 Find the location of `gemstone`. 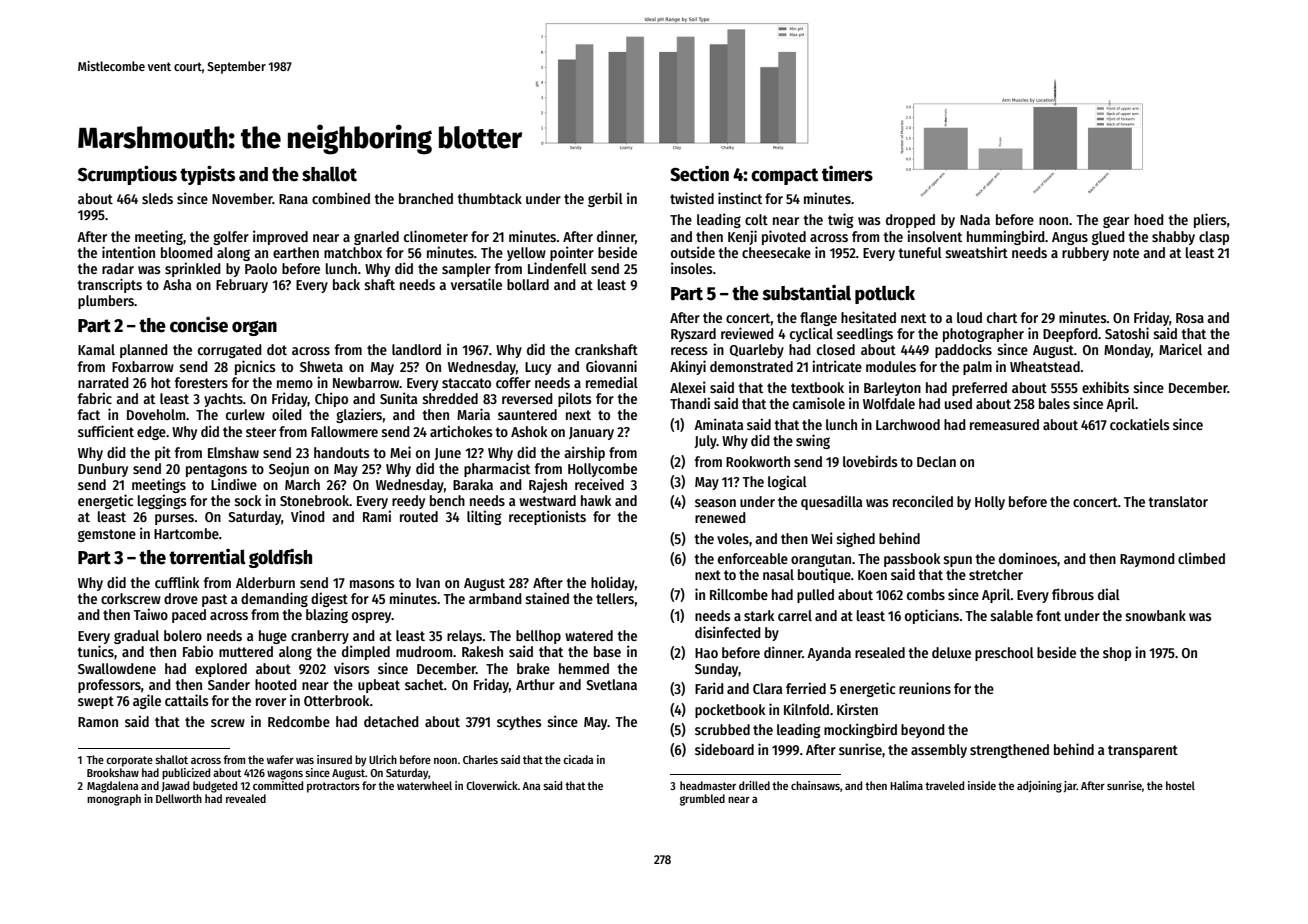

gemstone is located at coordinates (107, 535).
